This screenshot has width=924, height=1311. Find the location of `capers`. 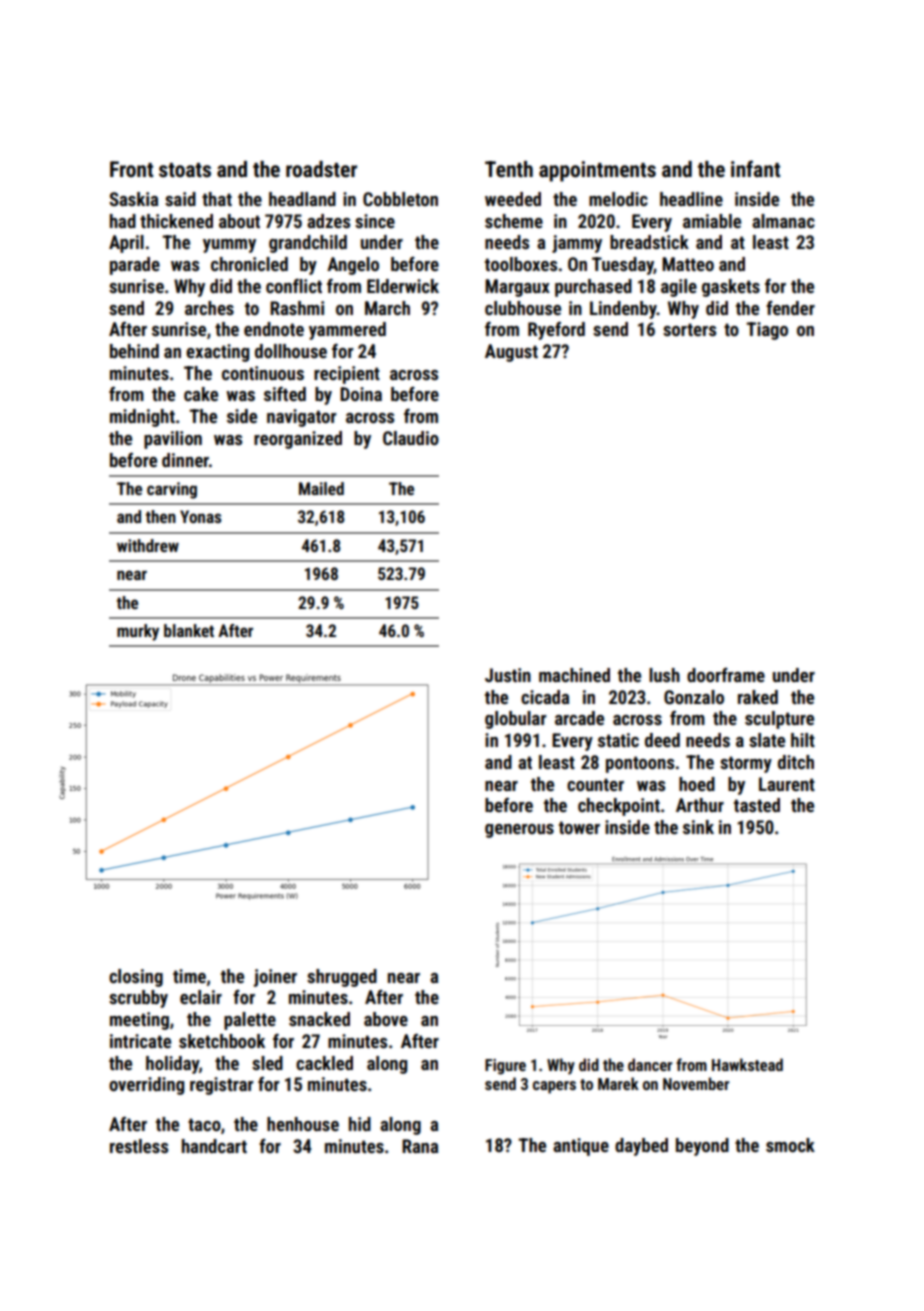

capers is located at coordinates (554, 1087).
